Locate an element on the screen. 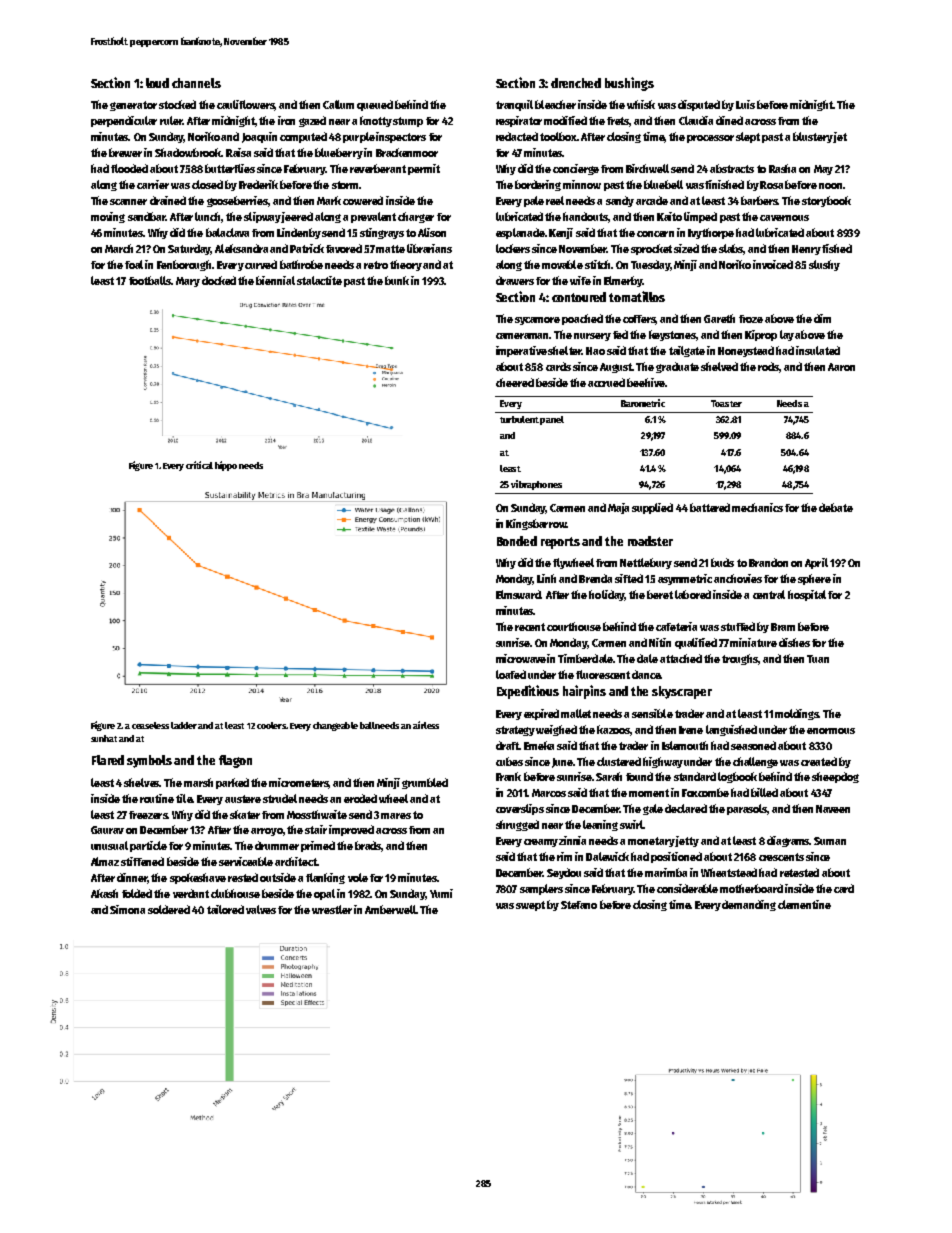 This screenshot has height=1233, width=952. demanding is located at coordinates (749, 905).
